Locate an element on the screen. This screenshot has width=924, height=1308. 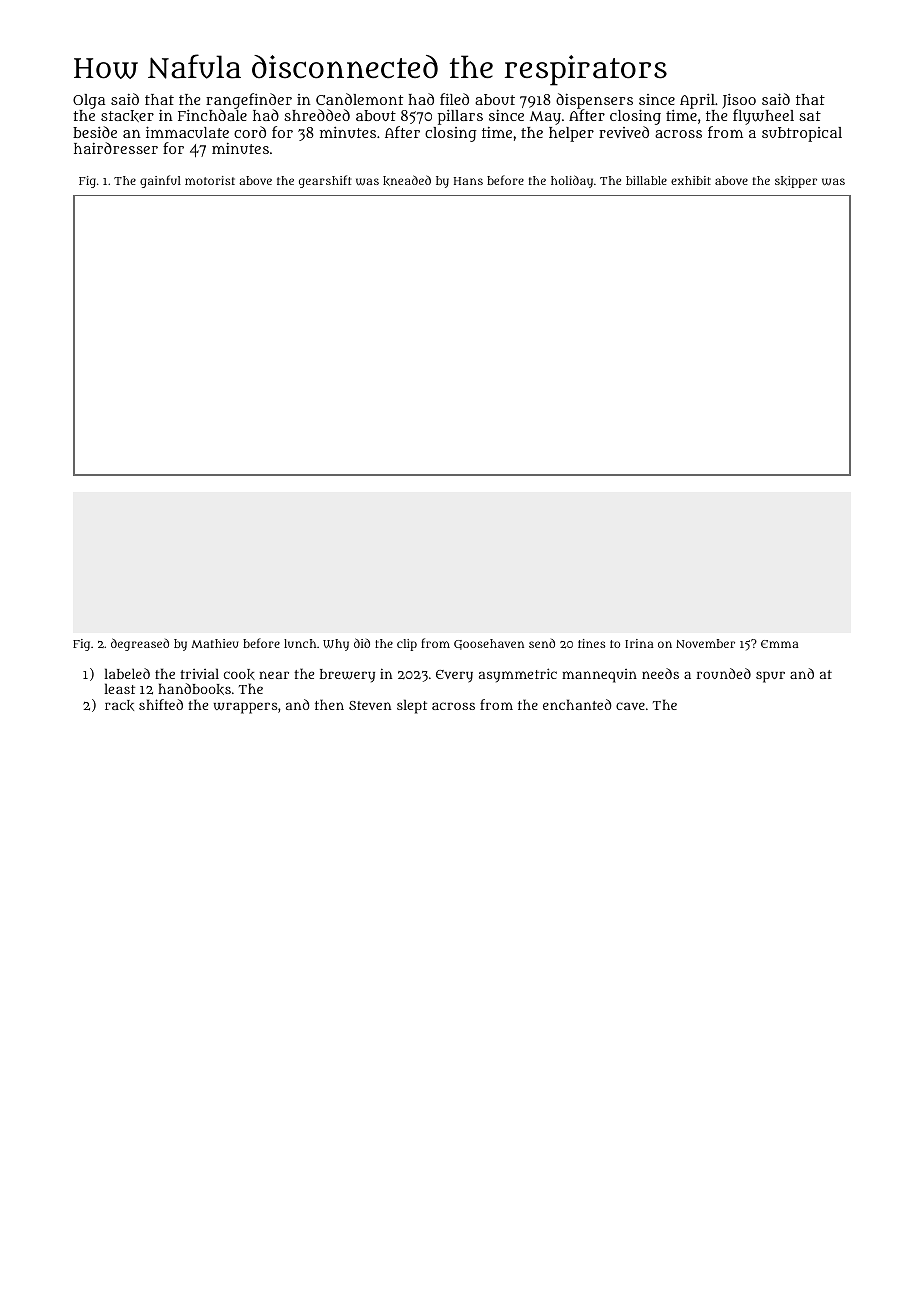
Mathieu is located at coordinates (215, 643).
